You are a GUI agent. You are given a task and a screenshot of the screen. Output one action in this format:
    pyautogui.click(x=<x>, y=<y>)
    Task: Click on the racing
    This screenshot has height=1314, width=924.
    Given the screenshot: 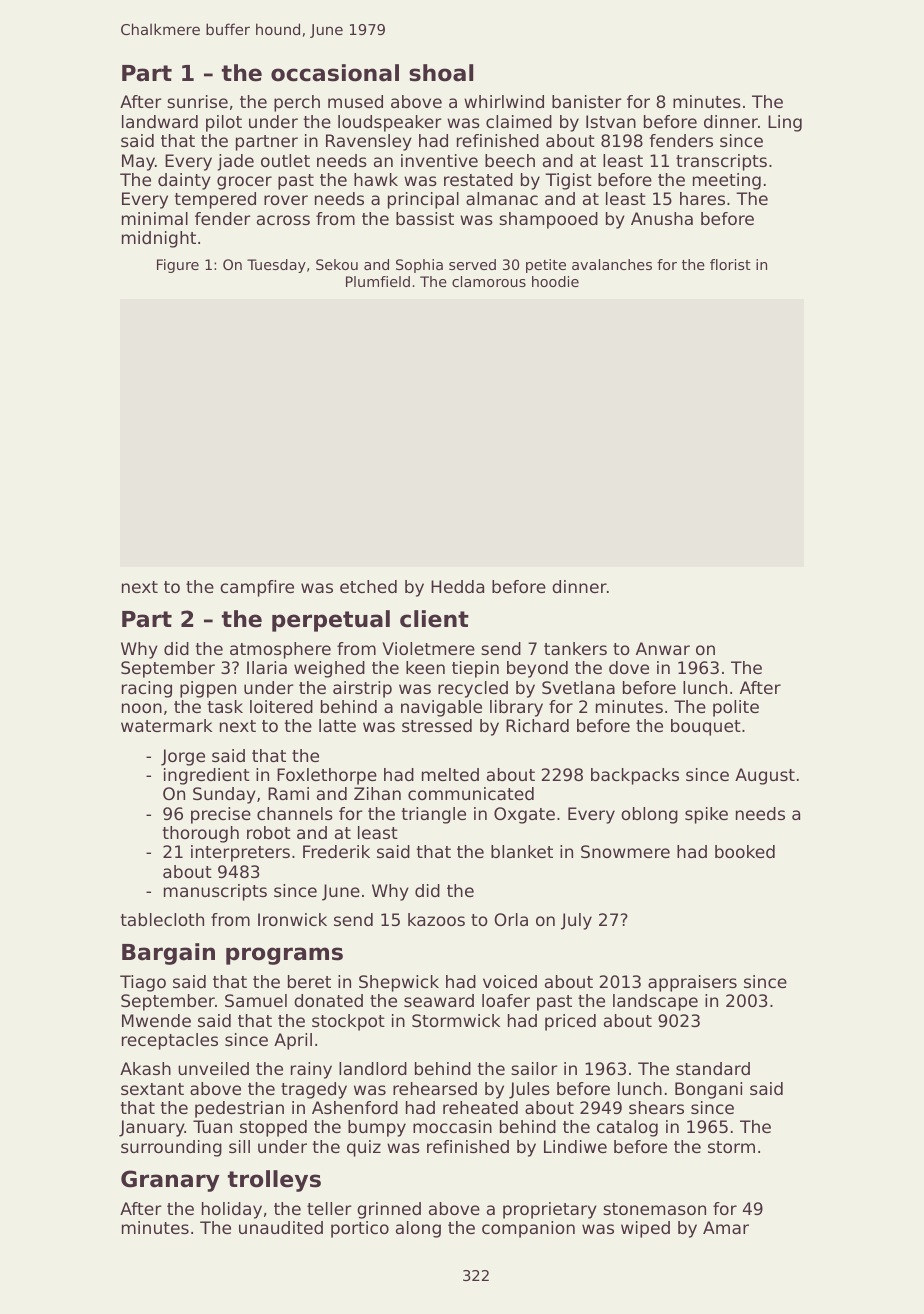 What is the action you would take?
    pyautogui.click(x=147, y=689)
